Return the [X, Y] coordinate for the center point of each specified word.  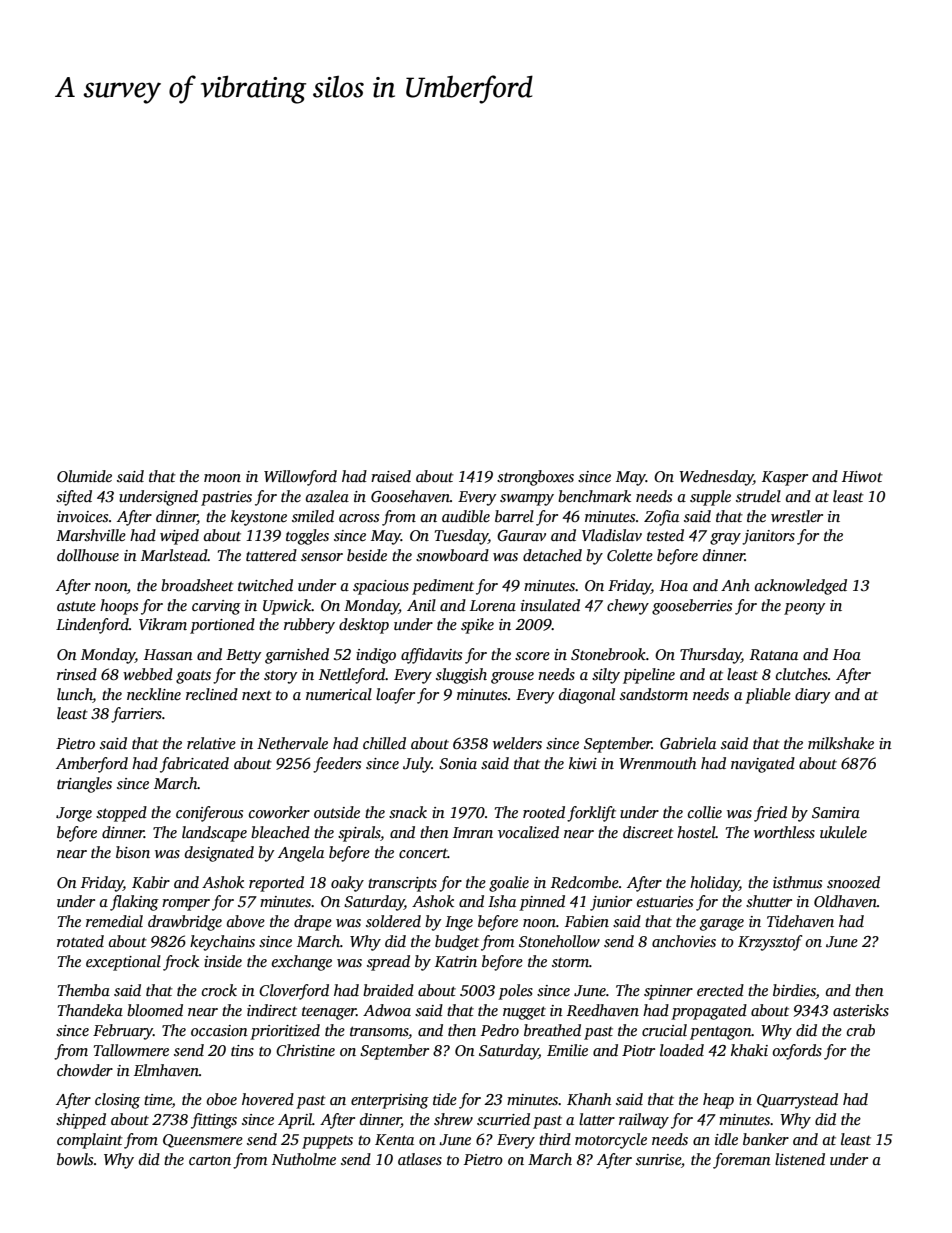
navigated [763, 765]
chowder [85, 1070]
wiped [179, 537]
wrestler [797, 516]
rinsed [77, 674]
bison [133, 852]
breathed [552, 1030]
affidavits [431, 656]
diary [812, 696]
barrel [514, 516]
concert [423, 853]
